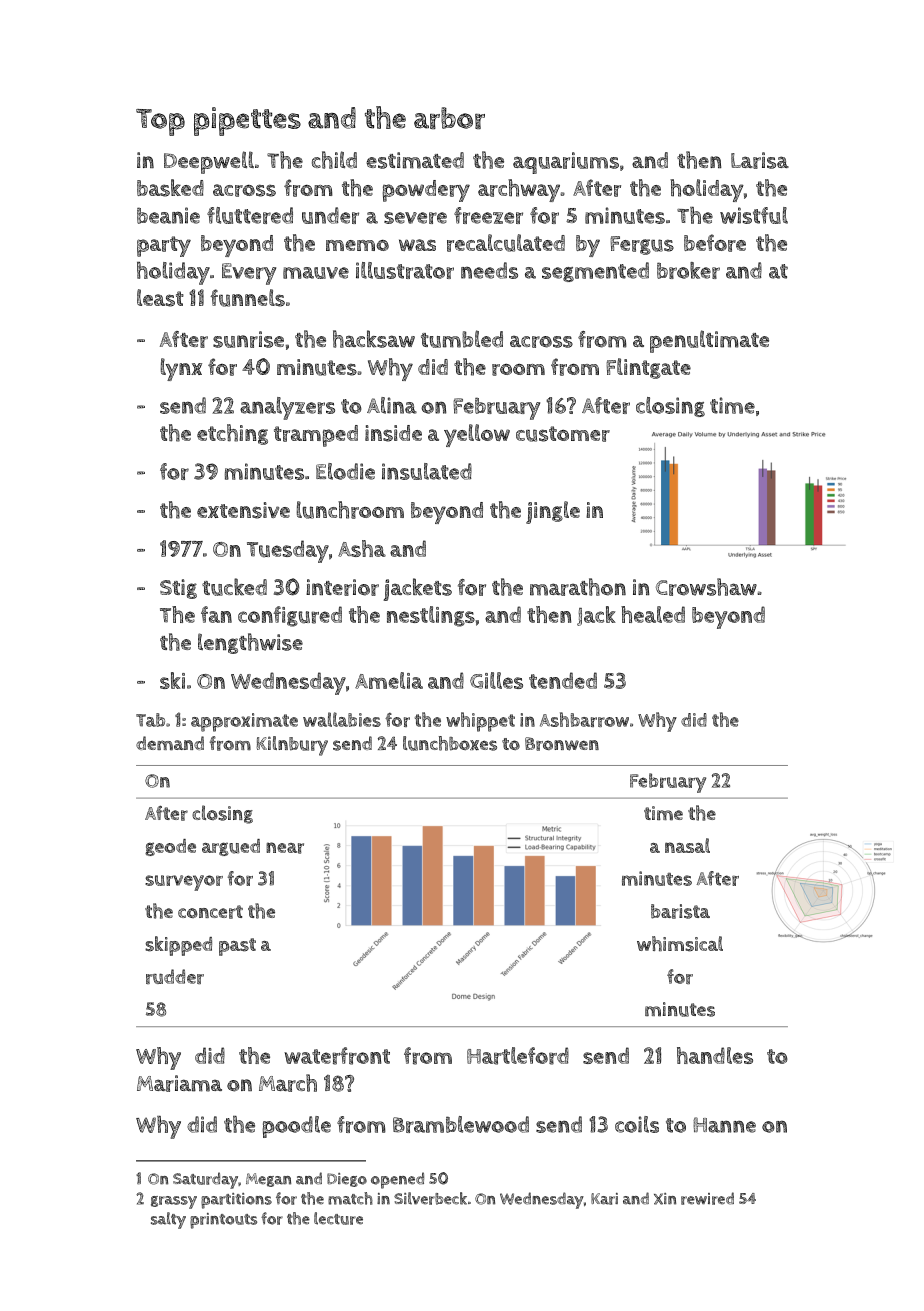 The height and width of the screenshot is (1311, 924). What do you see at coordinates (178, 589) in the screenshot?
I see `Stig` at bounding box center [178, 589].
